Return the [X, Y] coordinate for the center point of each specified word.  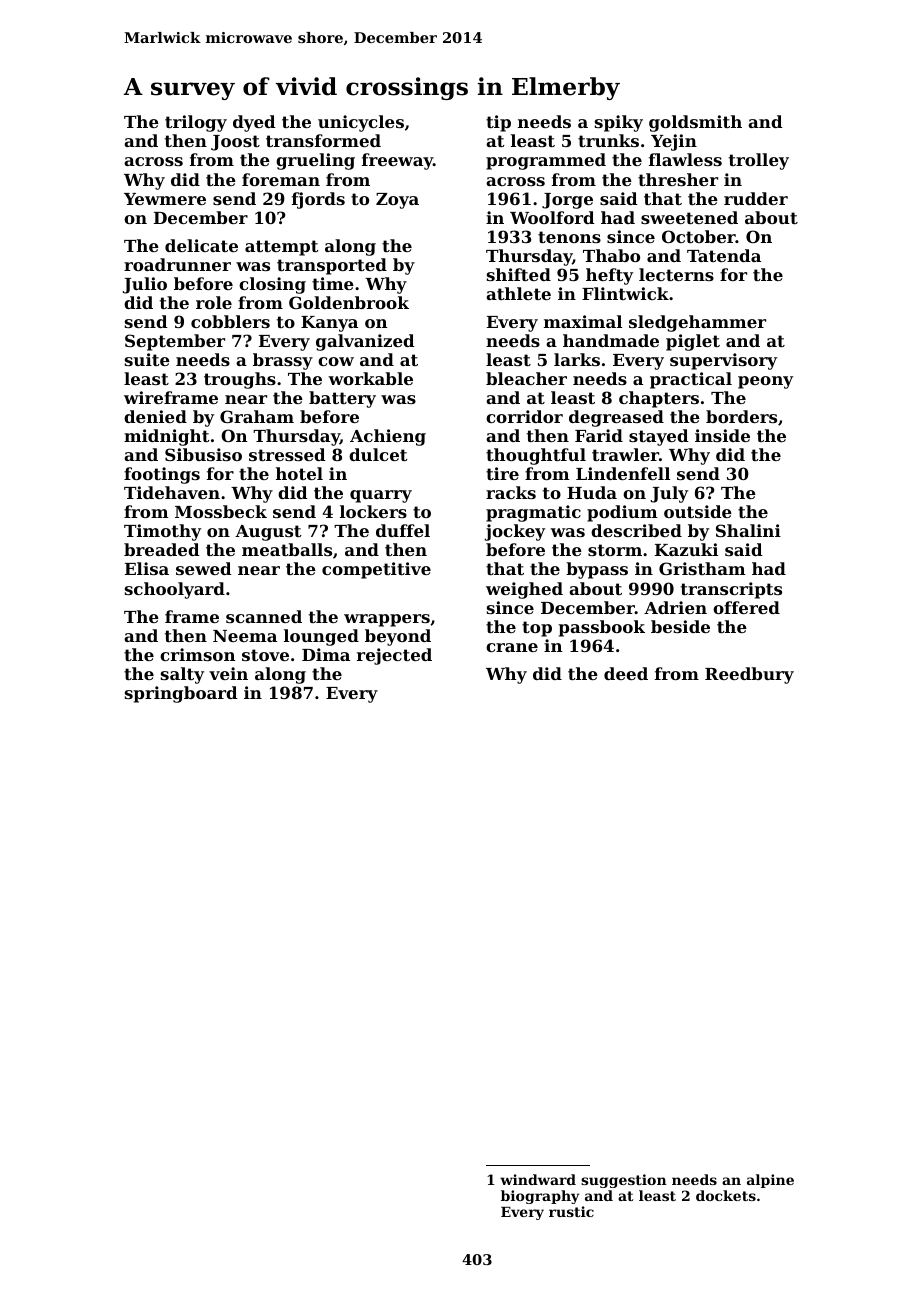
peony [765, 382]
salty [182, 675]
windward [538, 1179]
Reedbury [749, 675]
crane [512, 647]
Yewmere [165, 199]
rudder [756, 198]
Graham [257, 416]
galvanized [365, 342]
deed [626, 673]
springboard [181, 694]
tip [498, 123]
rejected [394, 656]
